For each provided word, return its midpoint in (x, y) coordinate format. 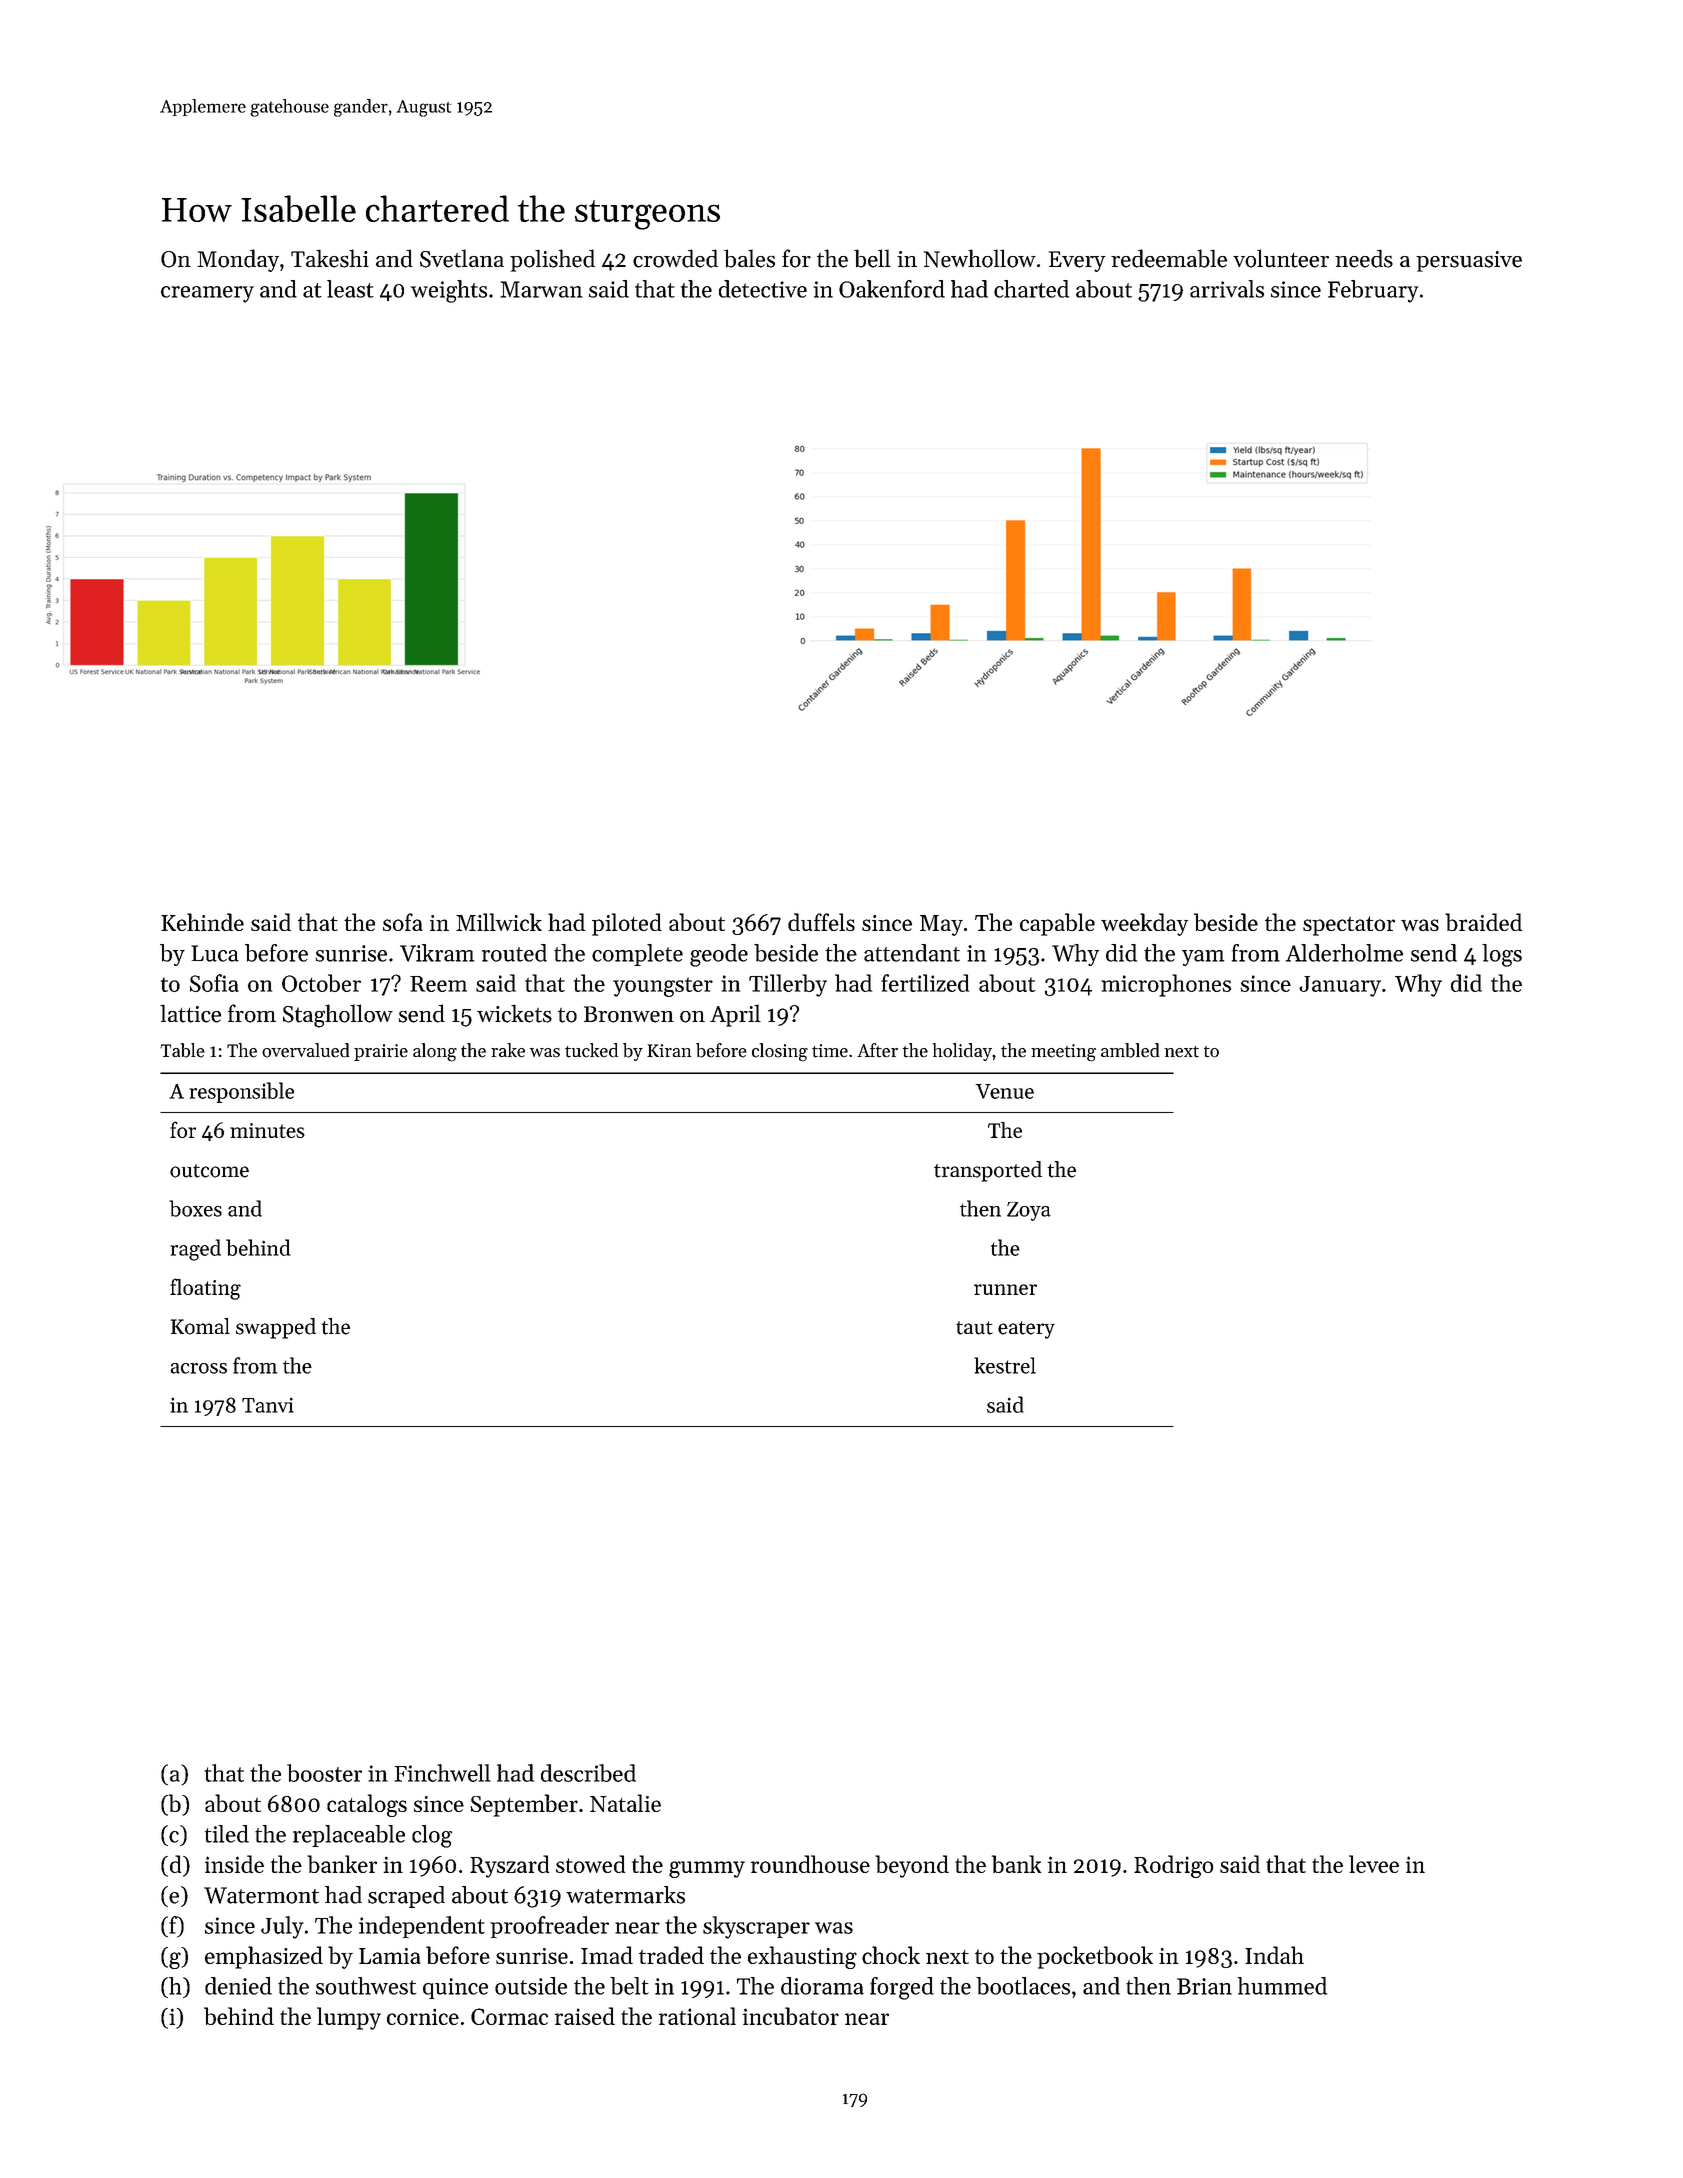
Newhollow (980, 258)
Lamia (390, 1956)
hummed (1282, 1986)
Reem (438, 984)
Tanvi (268, 1405)
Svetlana (462, 258)
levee (1374, 1864)
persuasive (1469, 261)
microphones (1166, 985)
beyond (912, 1866)
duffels (821, 922)
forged (902, 1988)
